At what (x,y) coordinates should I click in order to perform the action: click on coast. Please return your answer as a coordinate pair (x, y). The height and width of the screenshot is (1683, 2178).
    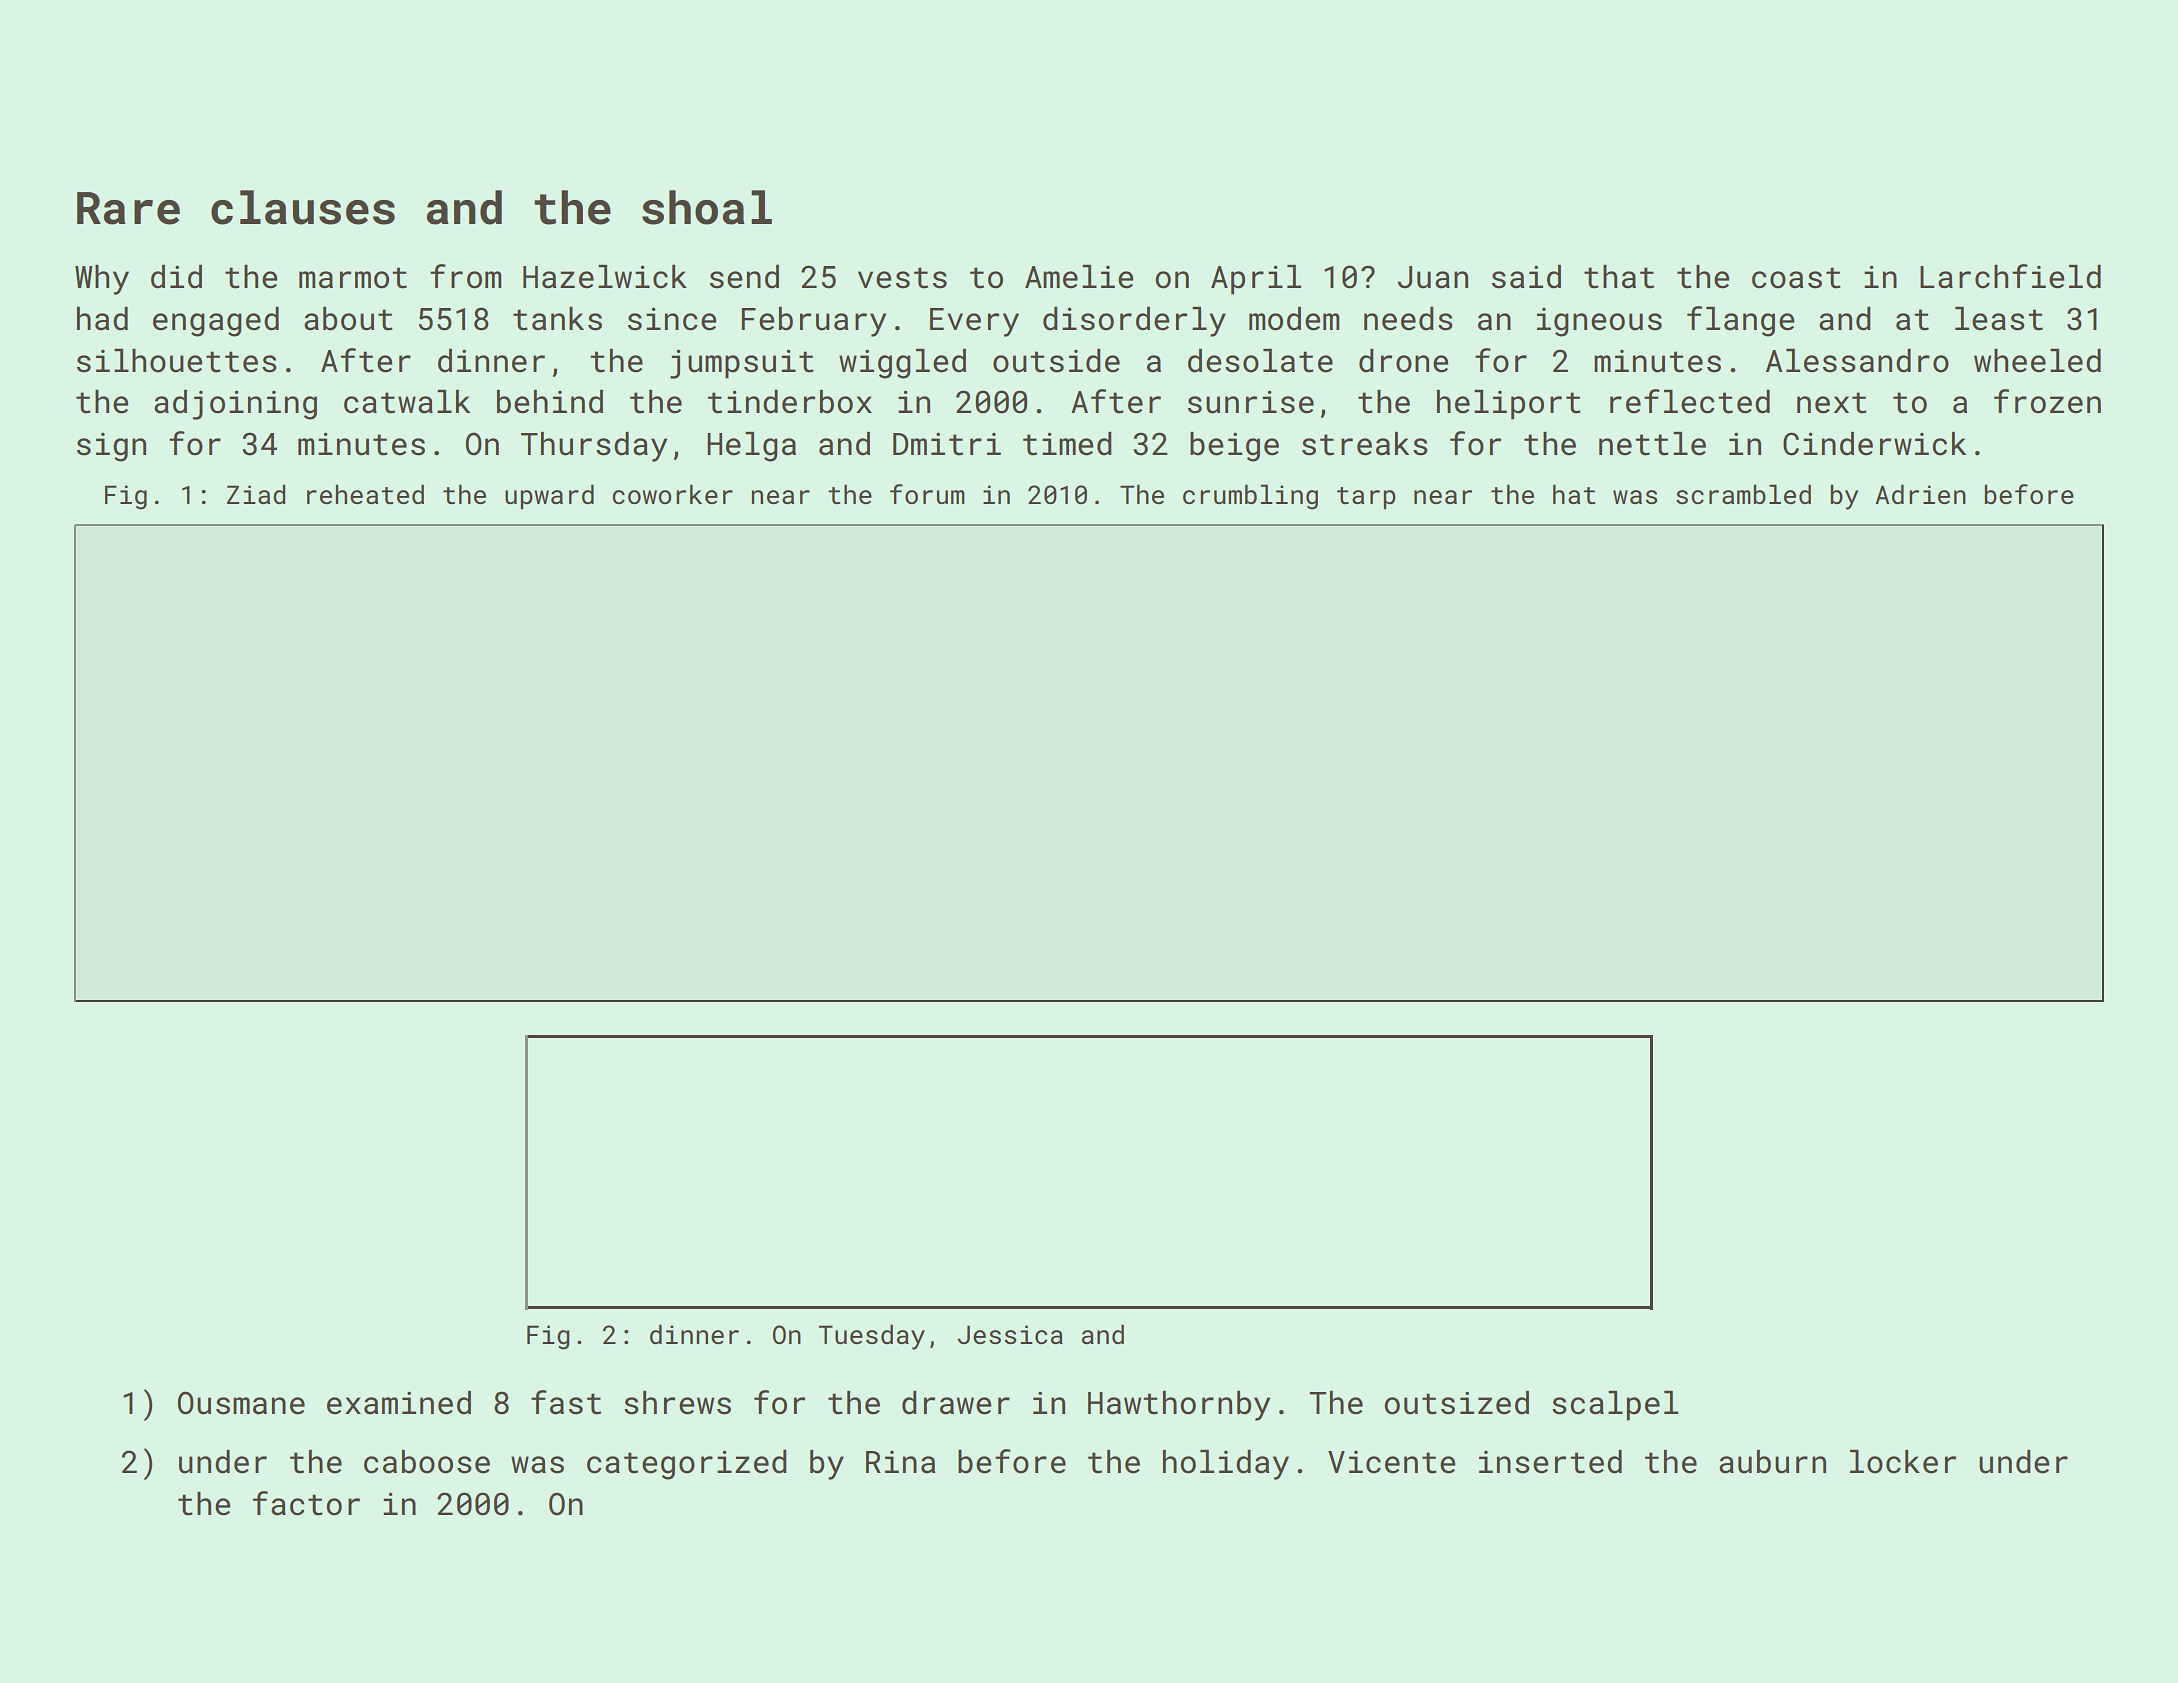
    Looking at the image, I should click on (1796, 278).
